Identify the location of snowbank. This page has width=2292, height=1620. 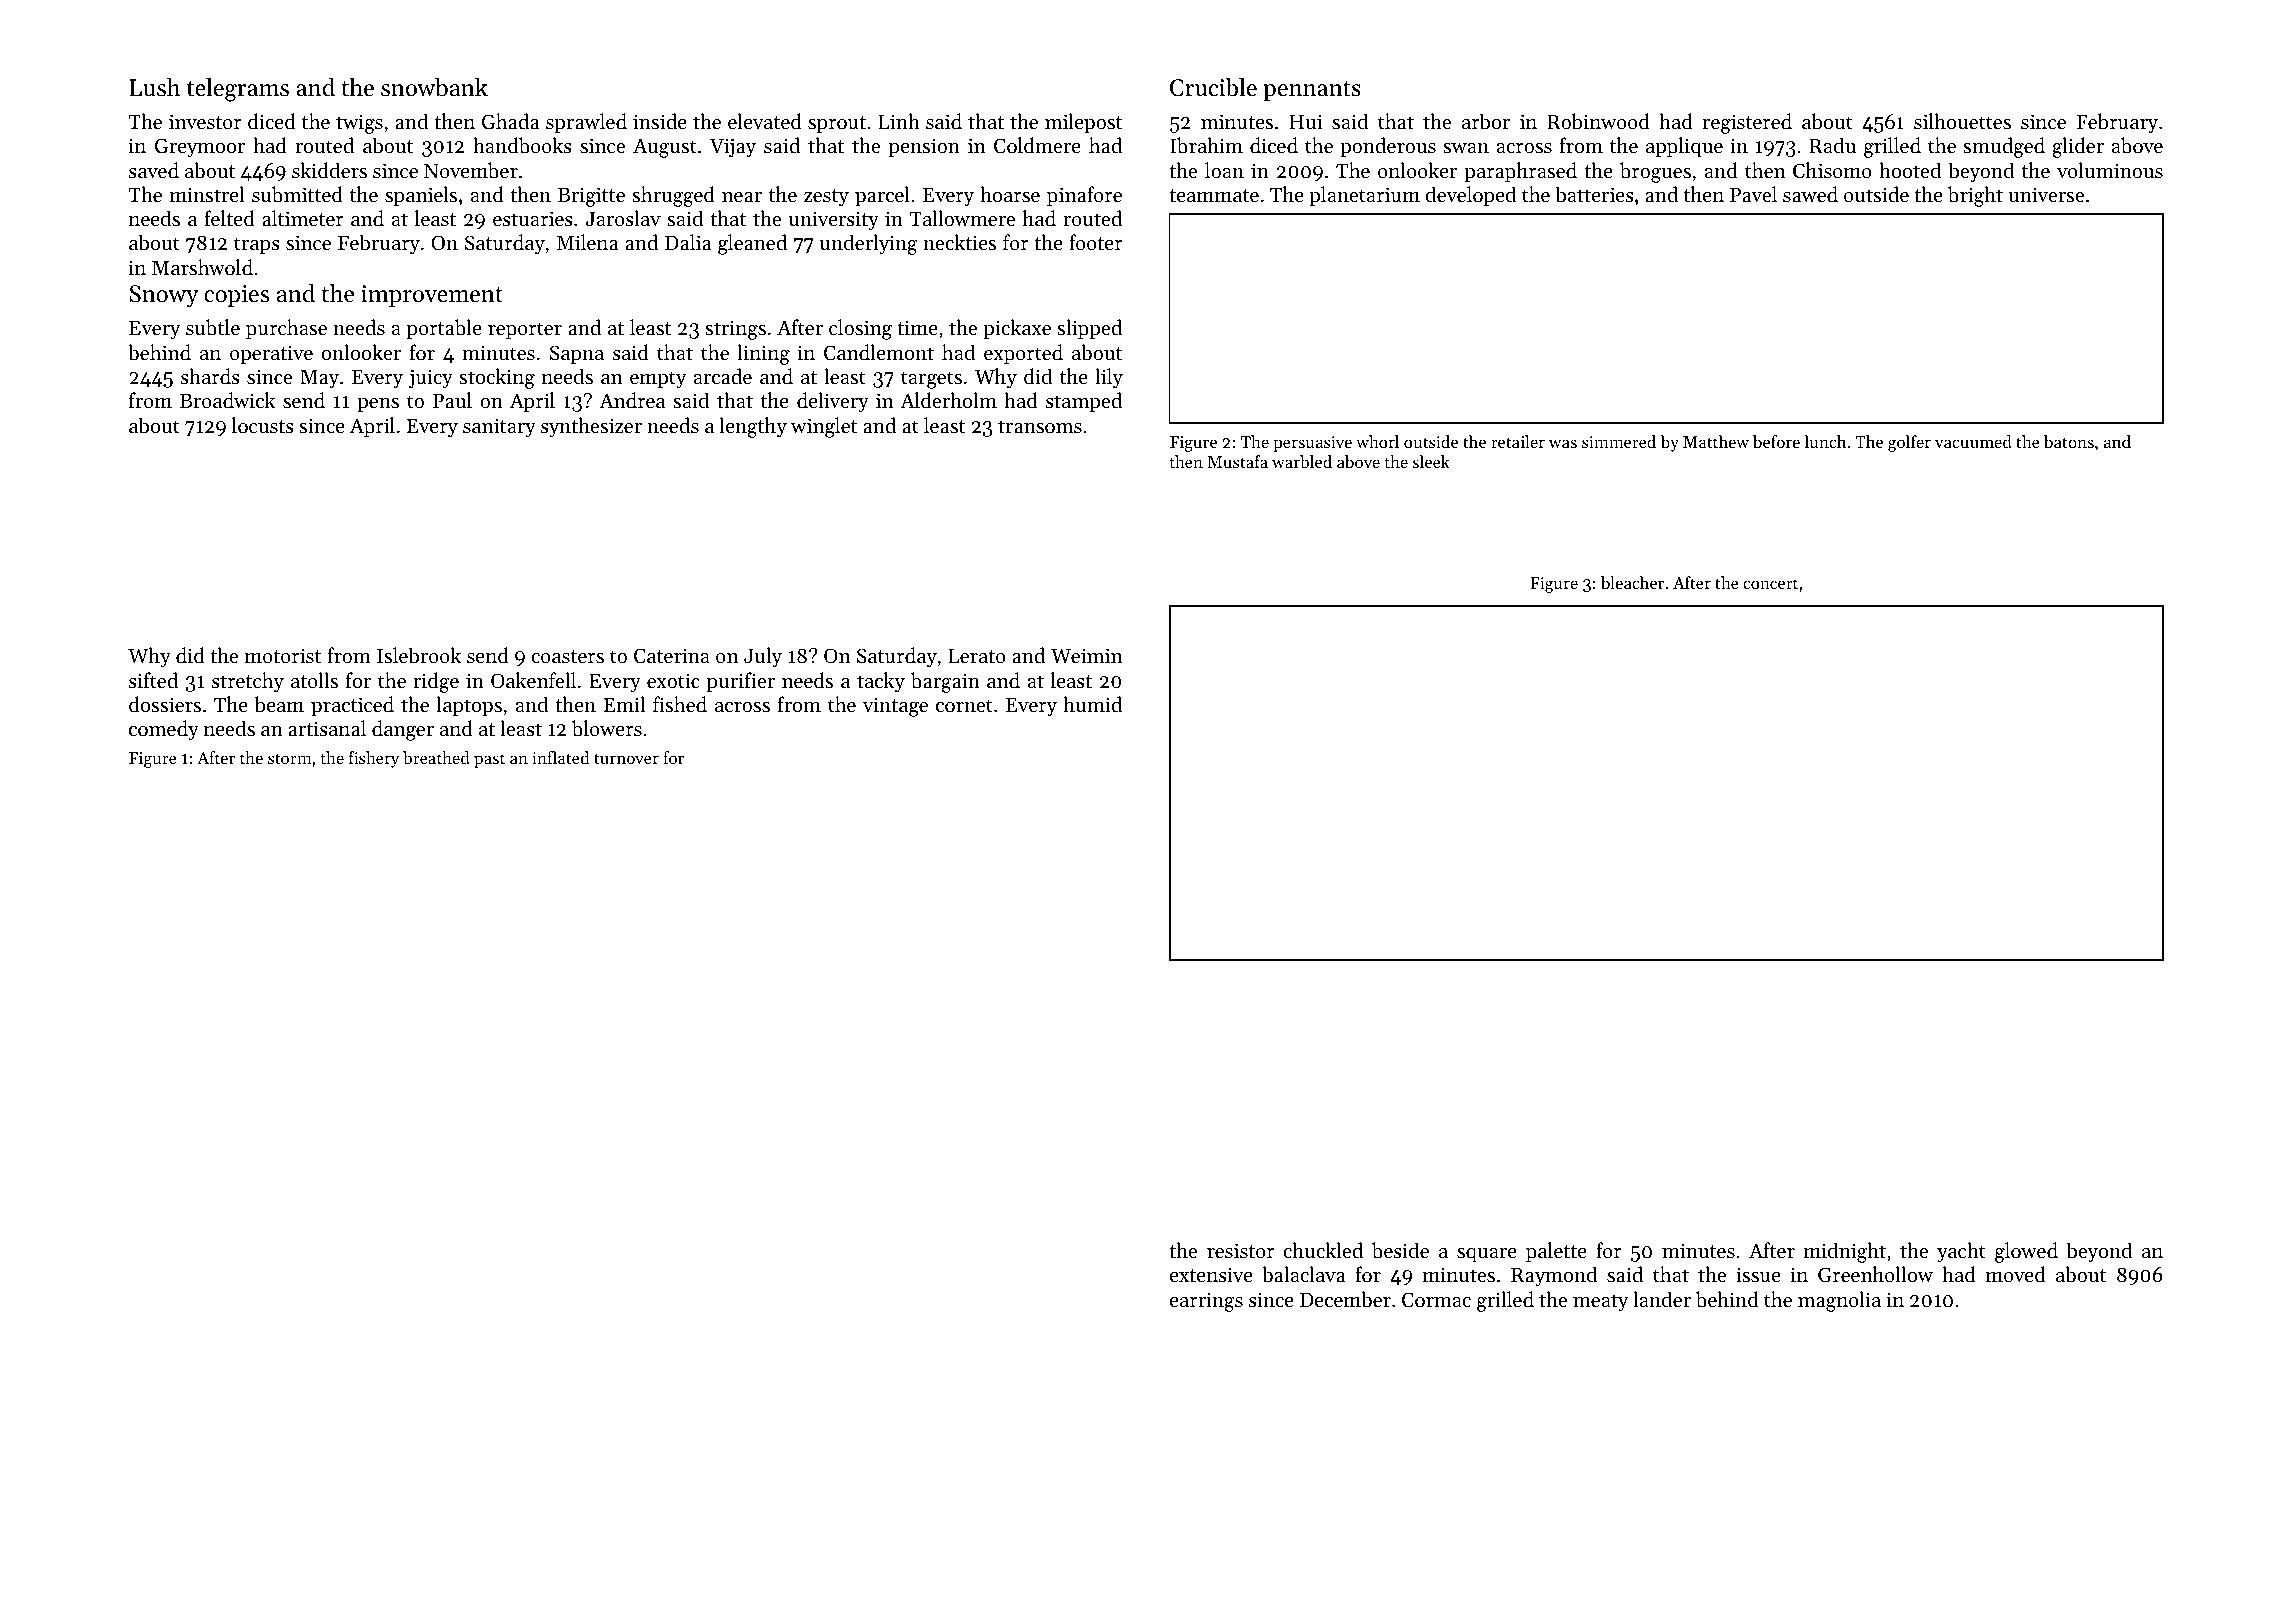
(434, 87).
